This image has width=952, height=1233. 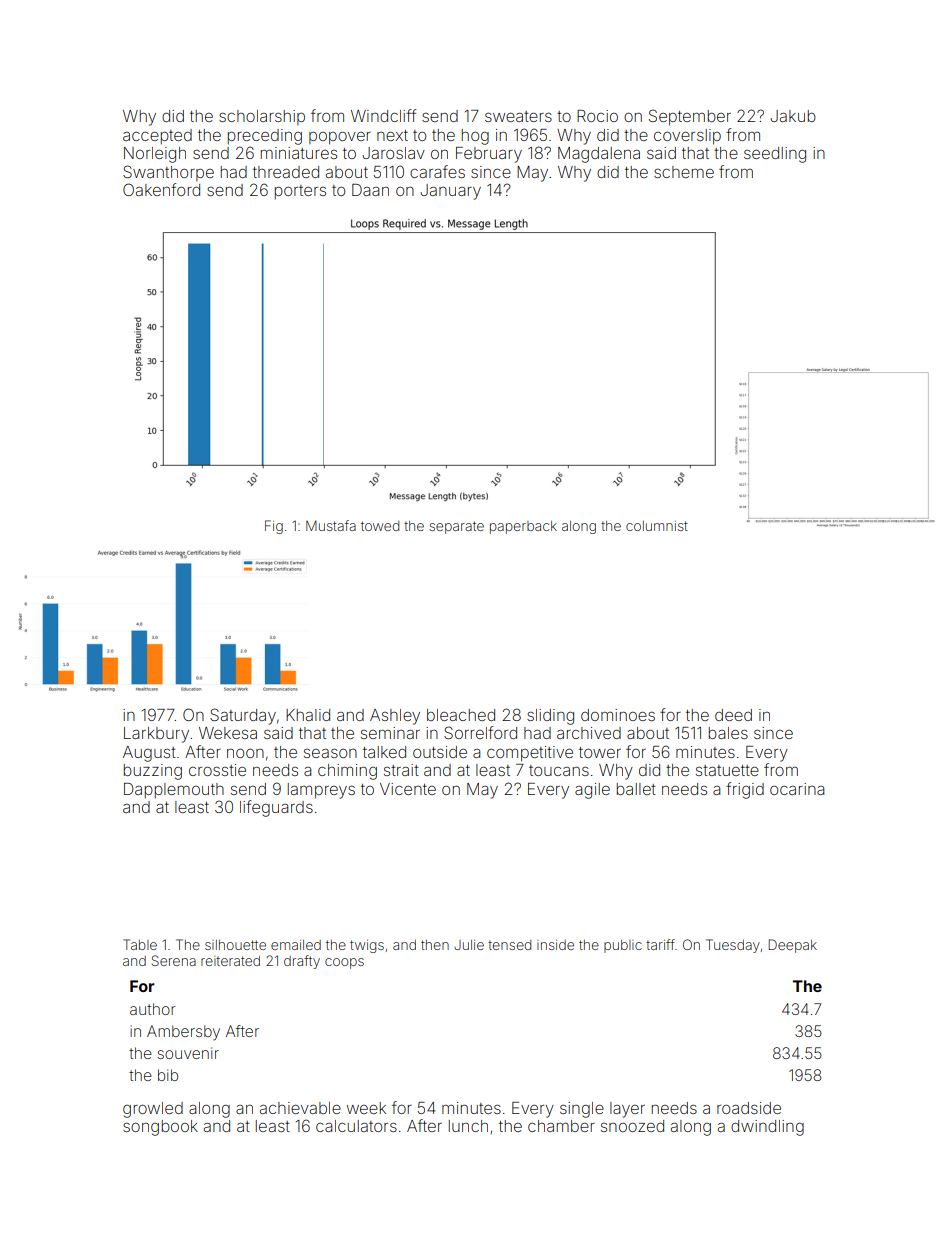 I want to click on dominoes, so click(x=618, y=715).
